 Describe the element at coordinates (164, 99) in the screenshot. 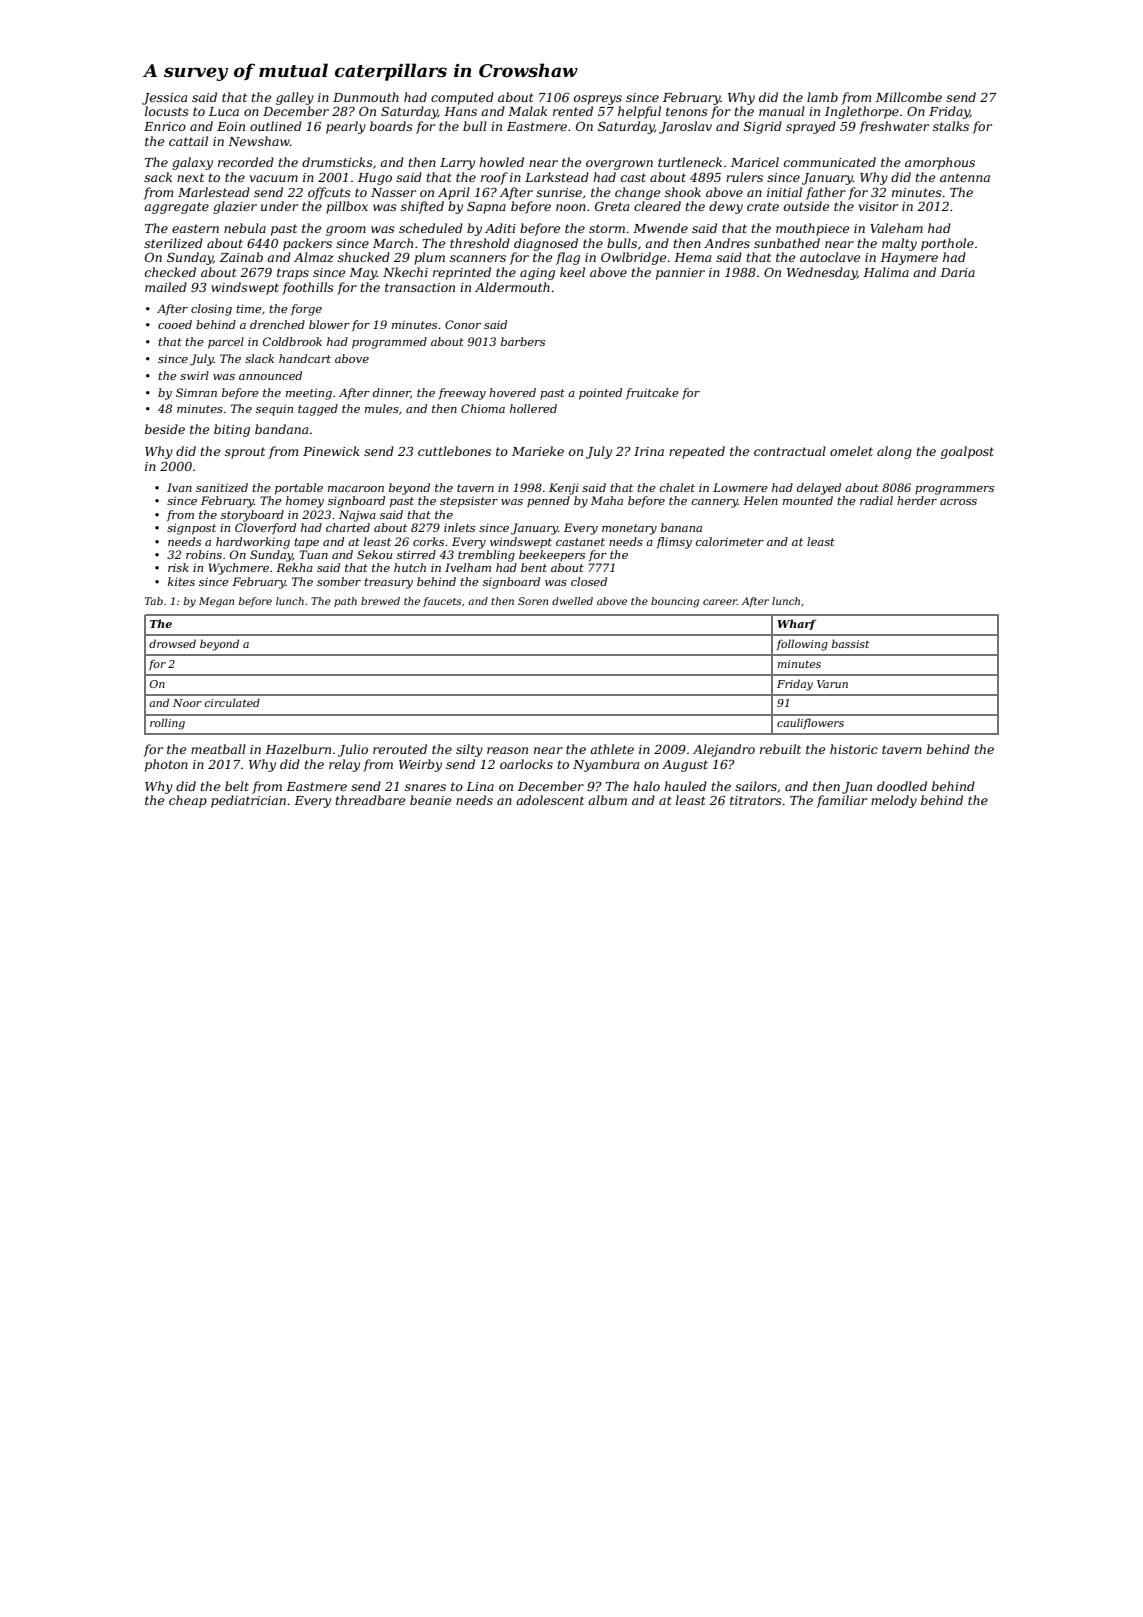

I see `Jessica` at that location.
